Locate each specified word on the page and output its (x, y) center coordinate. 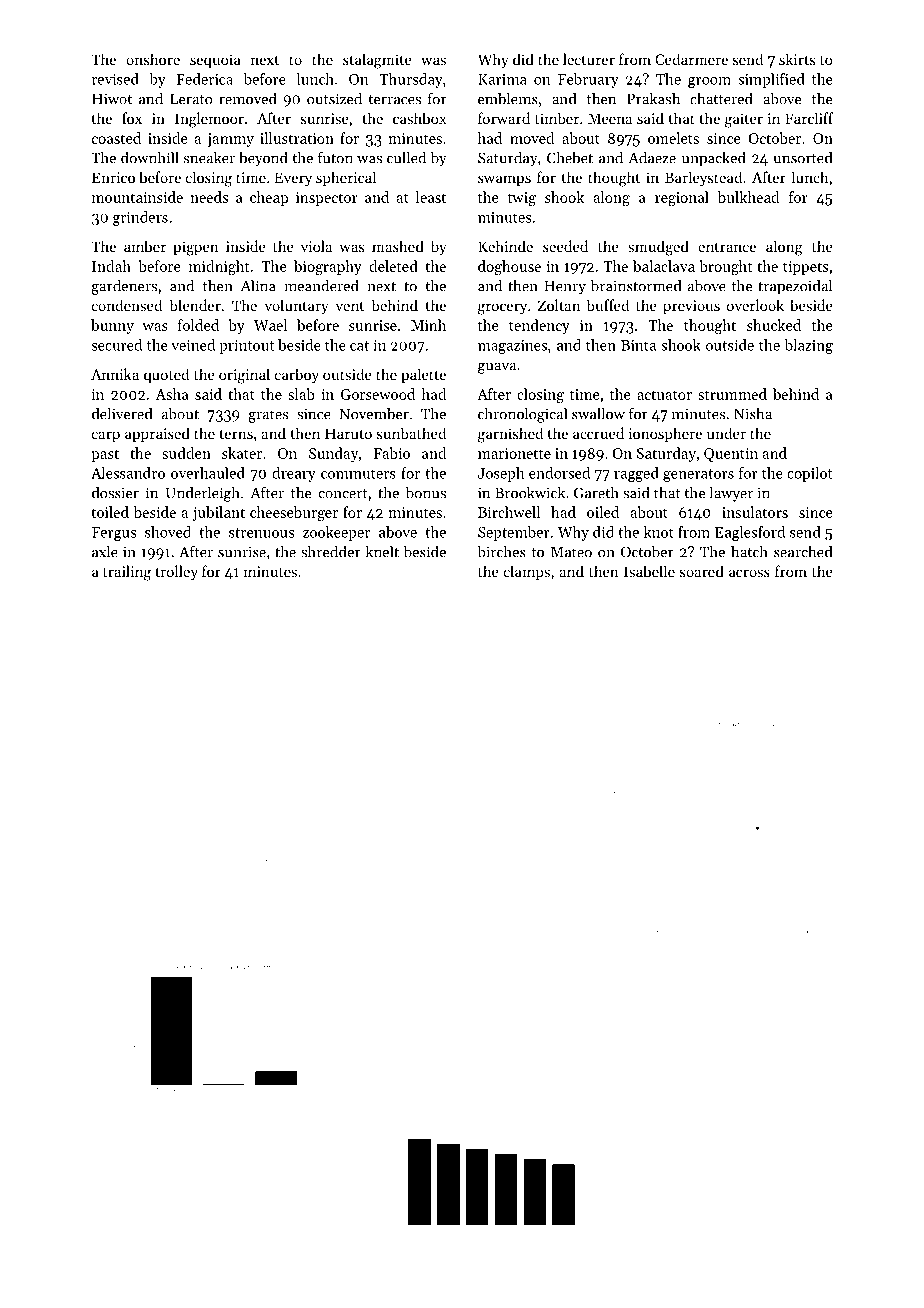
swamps (504, 180)
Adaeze (652, 157)
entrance (727, 247)
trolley (177, 573)
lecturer (589, 59)
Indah (111, 266)
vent (350, 306)
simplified (771, 80)
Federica (204, 79)
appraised (157, 434)
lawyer (731, 494)
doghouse (509, 268)
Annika (115, 374)
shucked (774, 325)
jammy (230, 140)
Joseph (501, 474)
